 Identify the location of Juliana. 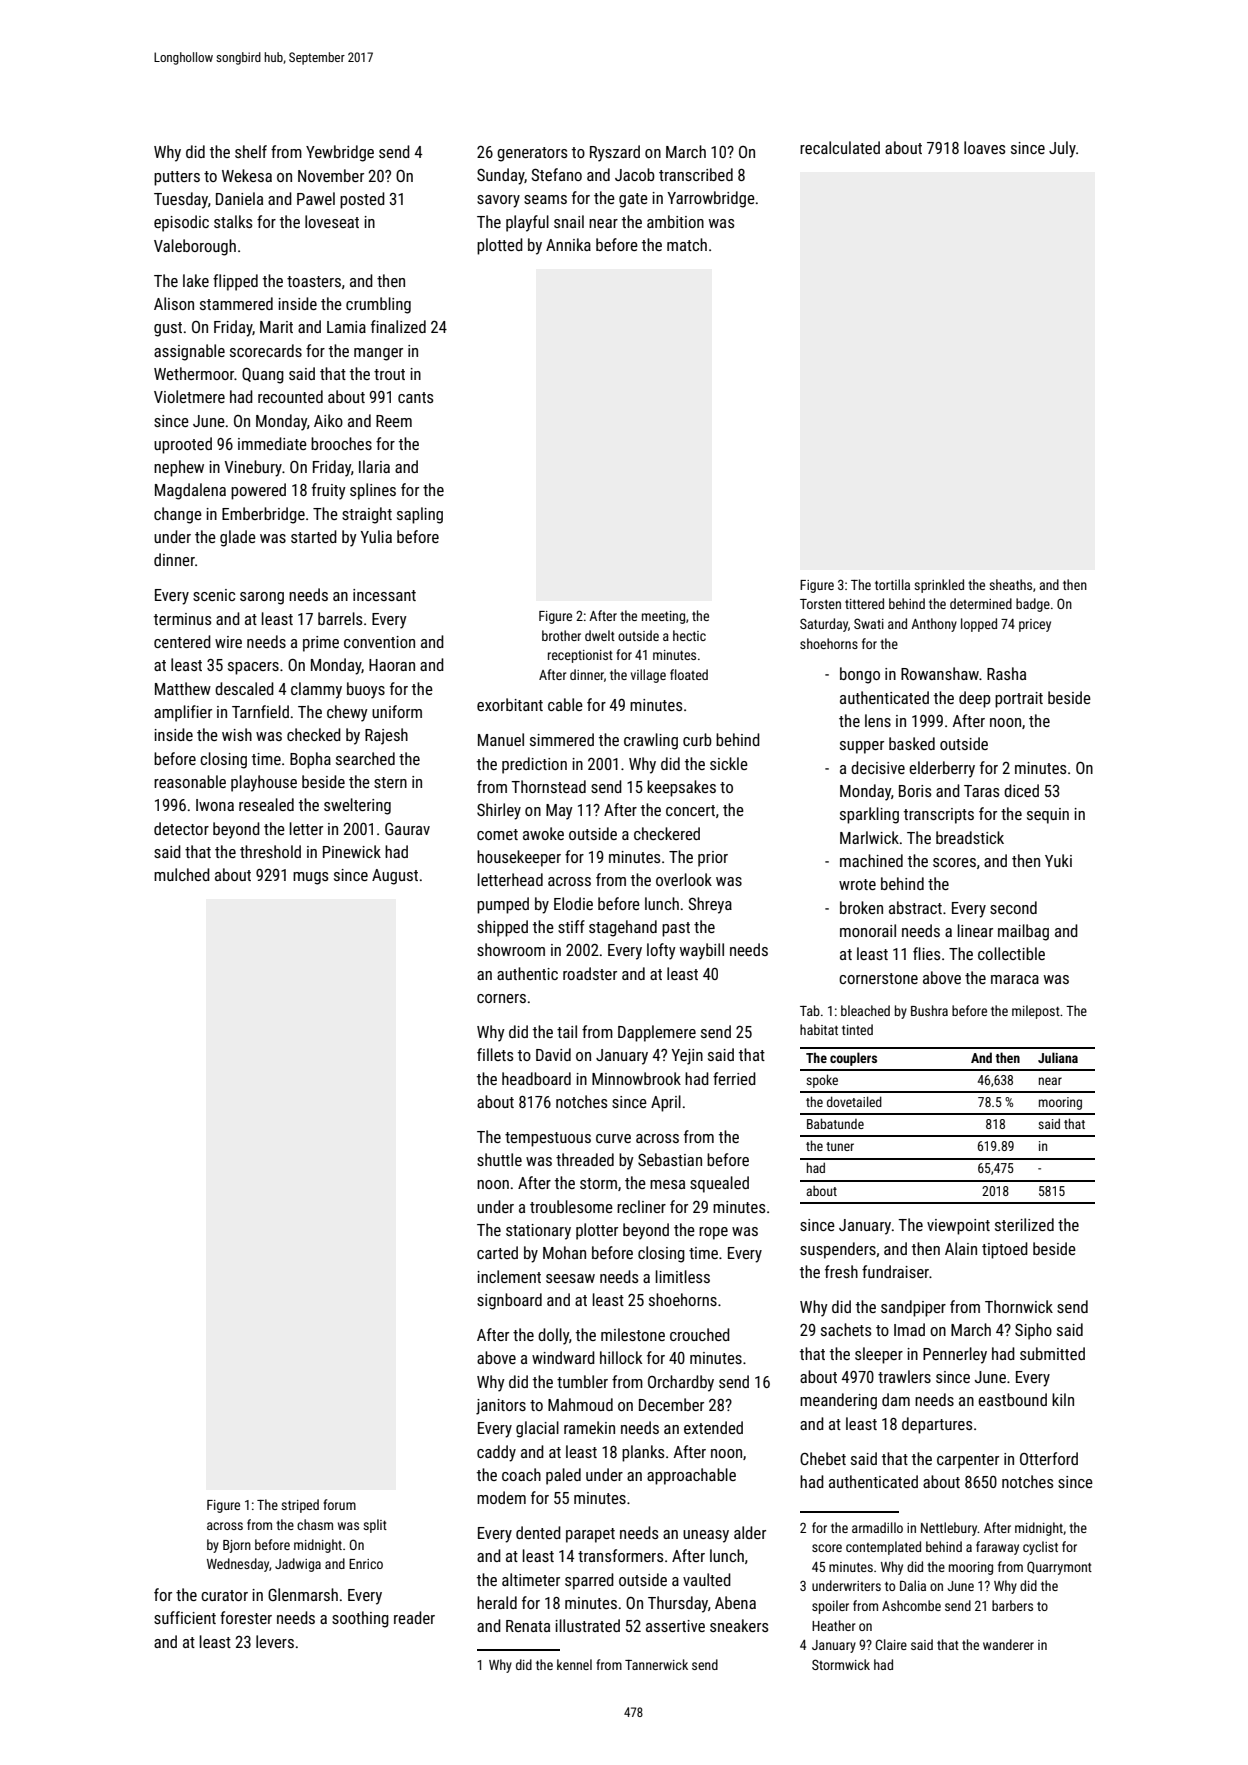
(1058, 1057).
